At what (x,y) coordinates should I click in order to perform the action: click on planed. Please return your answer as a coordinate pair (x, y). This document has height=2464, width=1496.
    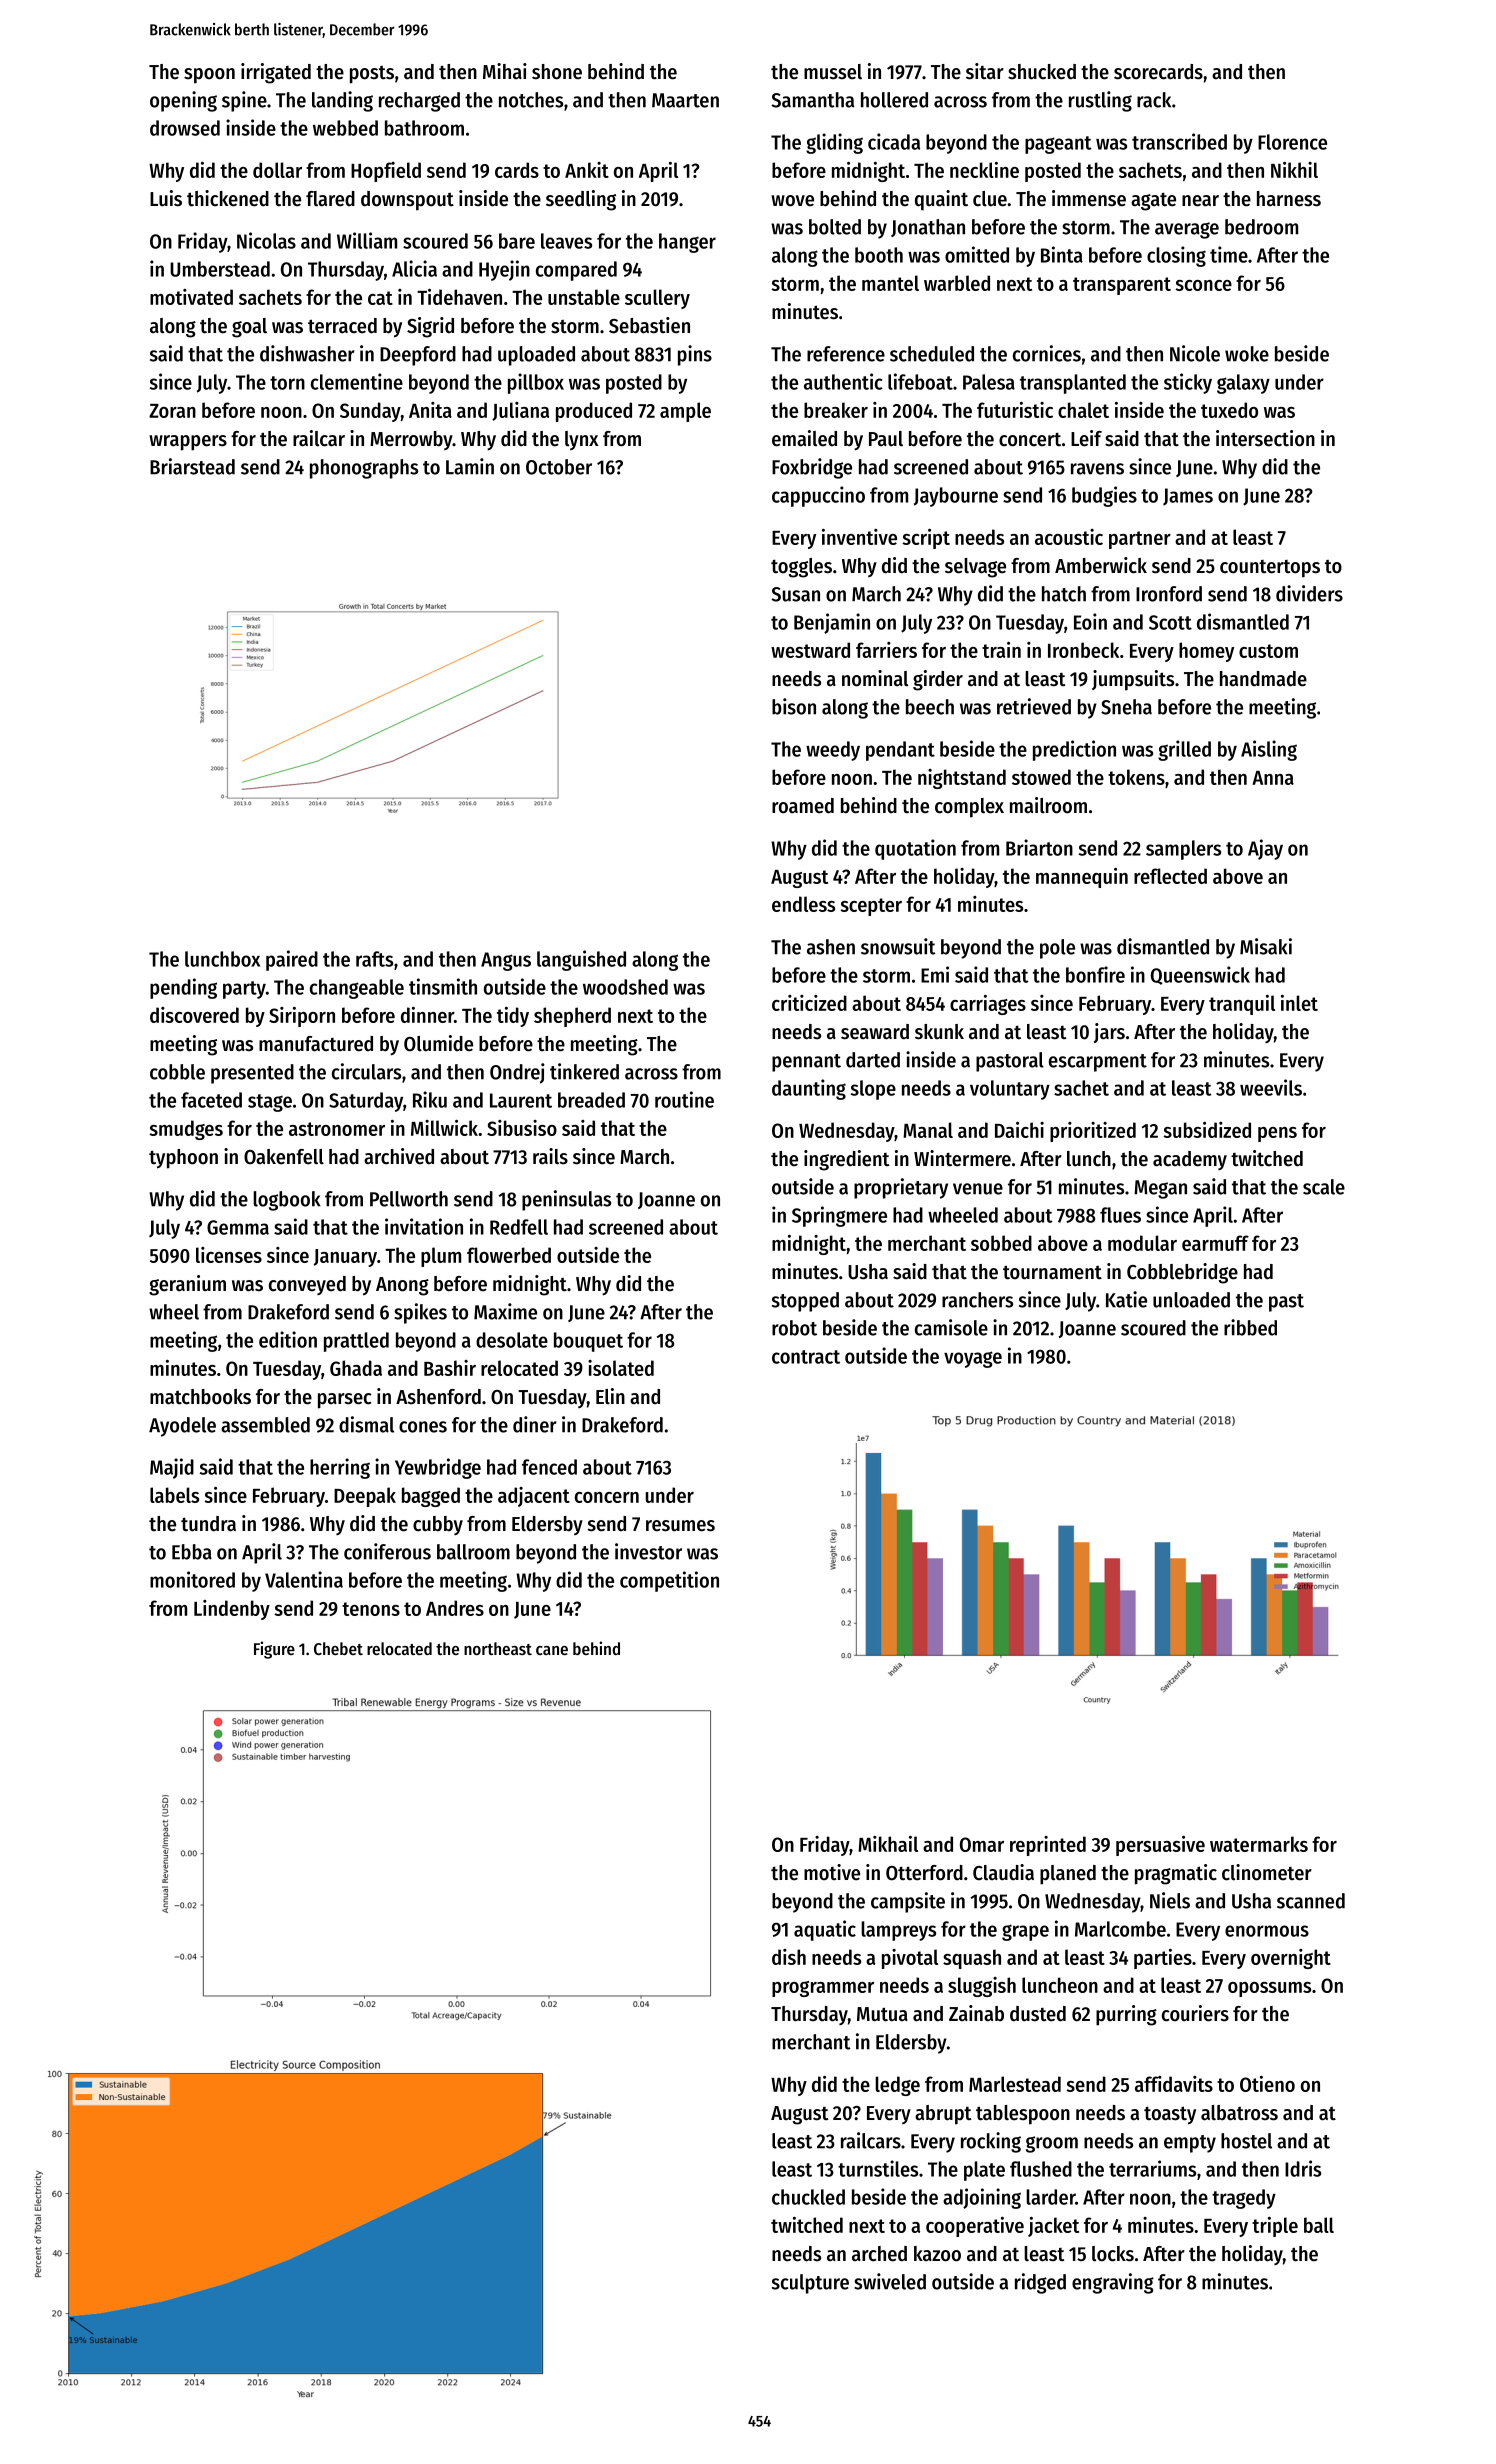
    Looking at the image, I should click on (1068, 1875).
